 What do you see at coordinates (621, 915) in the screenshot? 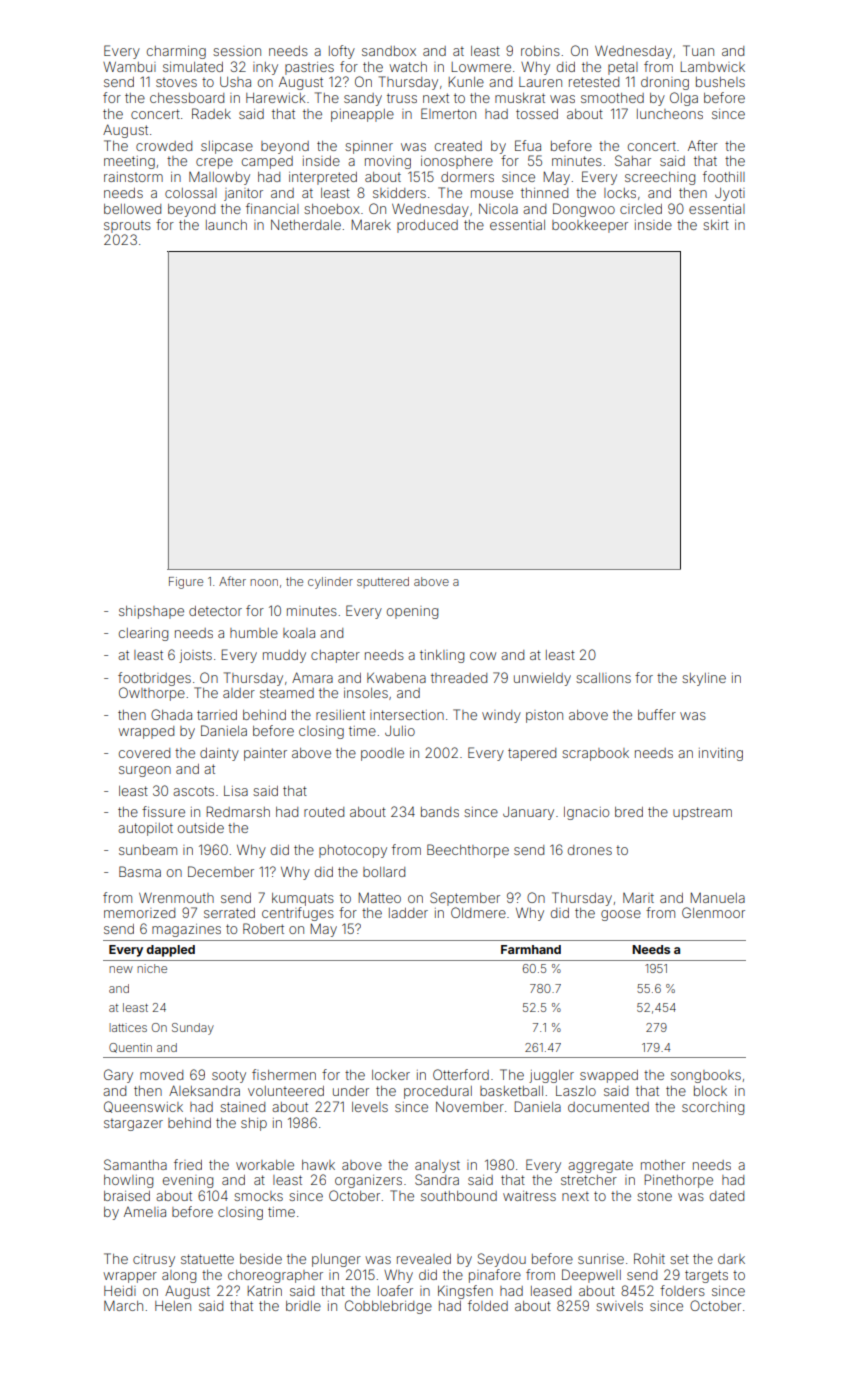
I see `goose` at bounding box center [621, 915].
